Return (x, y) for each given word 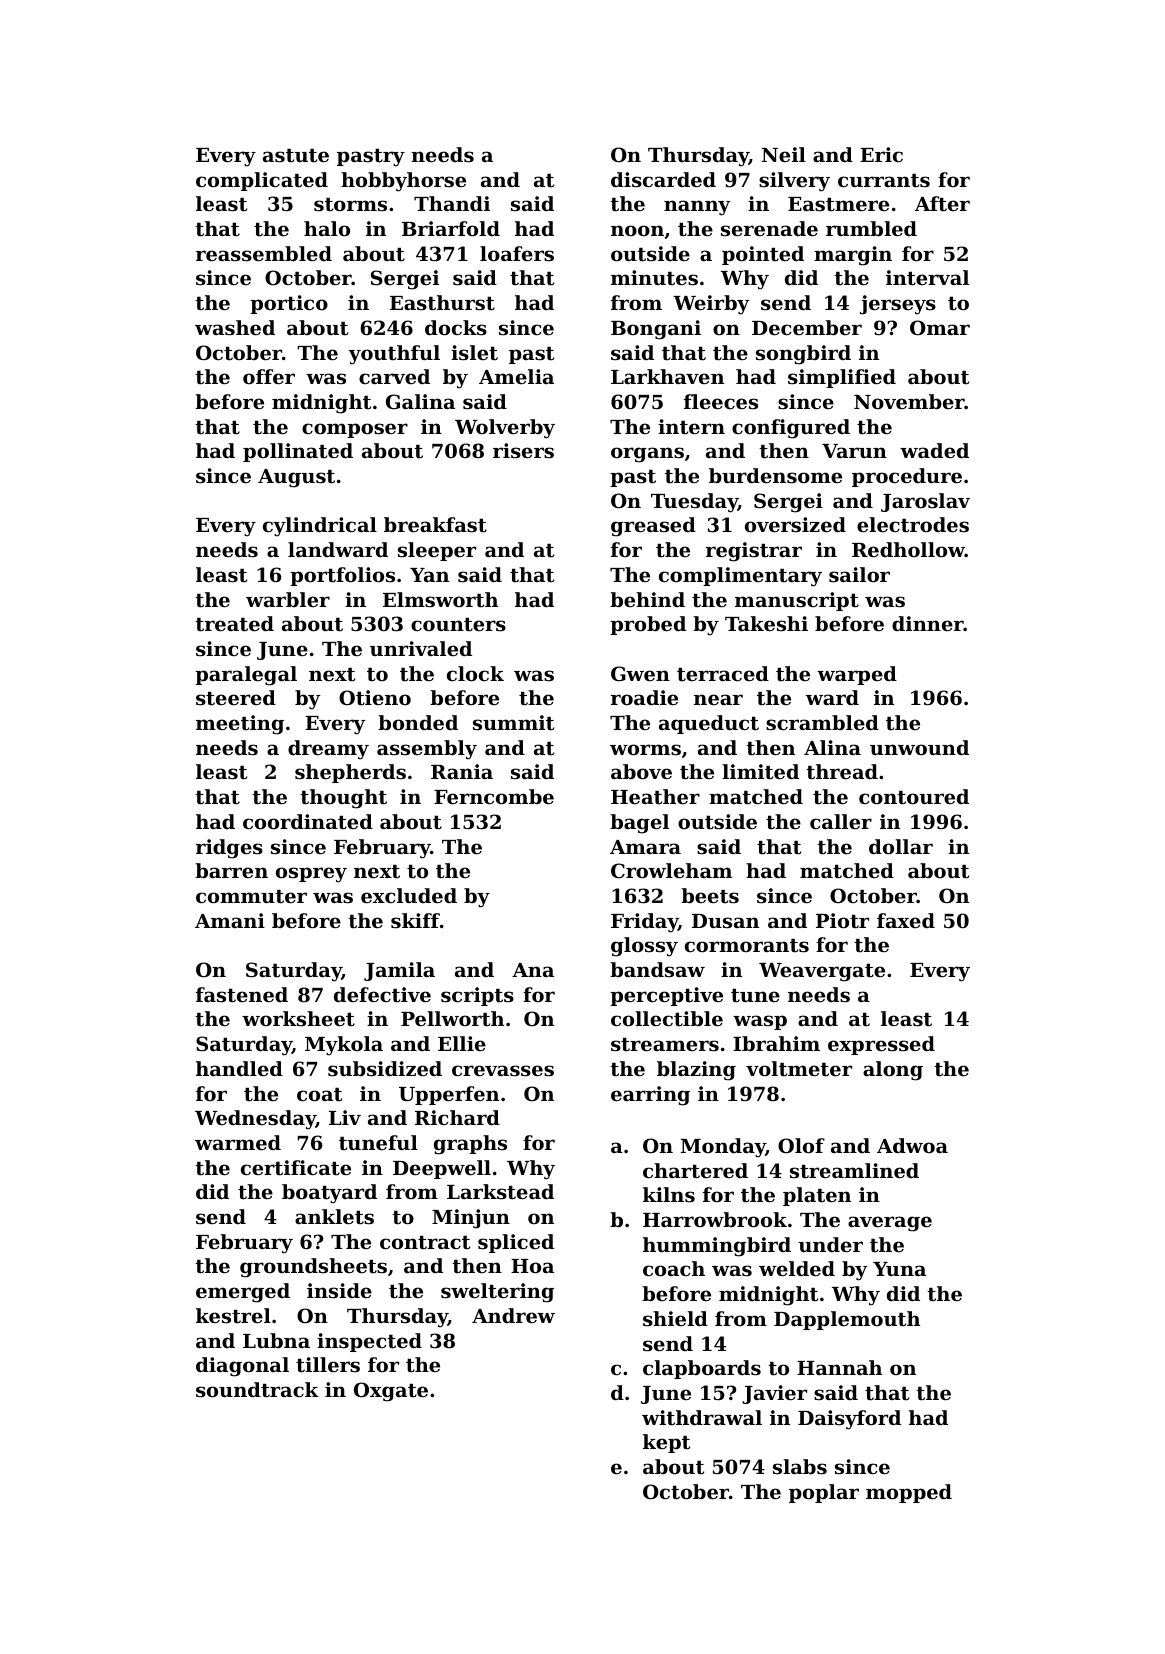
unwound (919, 747)
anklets (334, 1217)
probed (648, 625)
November (909, 401)
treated (234, 624)
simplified (842, 378)
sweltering (497, 1293)
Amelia (516, 376)
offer (269, 376)
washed (235, 328)
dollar (901, 847)
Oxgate (391, 1392)
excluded (409, 895)
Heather (655, 796)
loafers (517, 253)
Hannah (839, 1367)
